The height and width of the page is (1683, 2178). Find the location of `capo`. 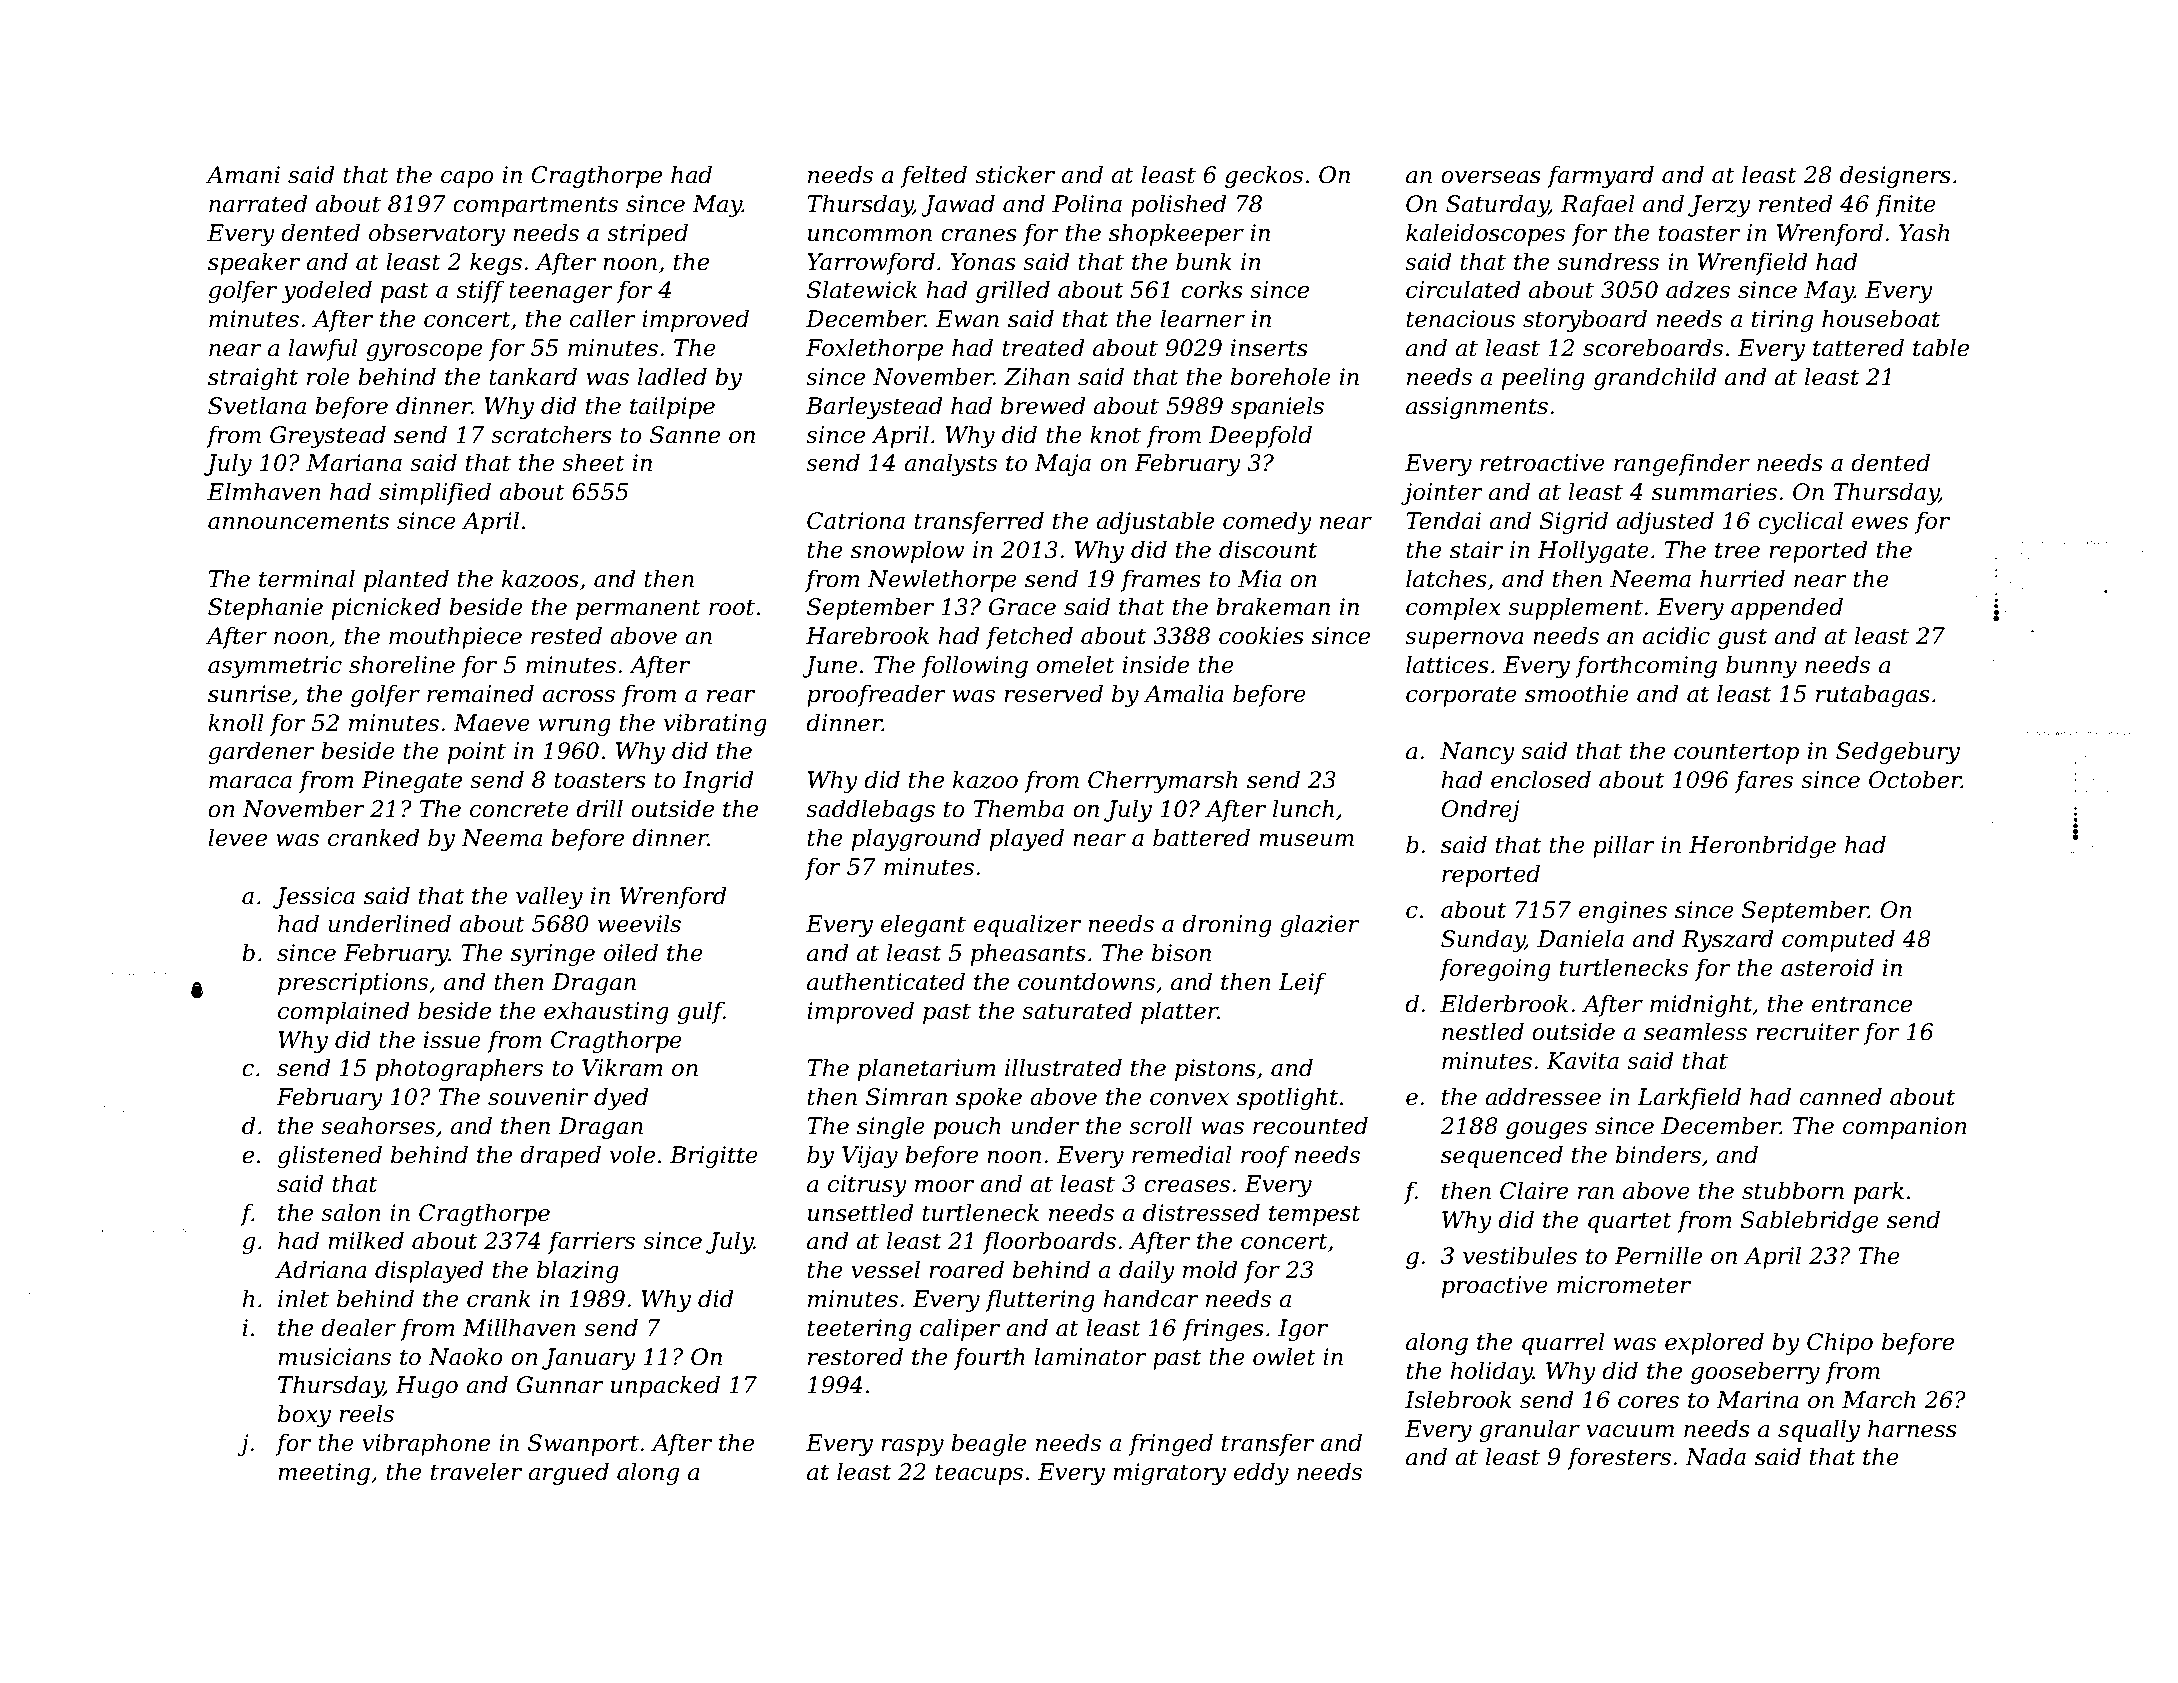

capo is located at coordinates (467, 179).
